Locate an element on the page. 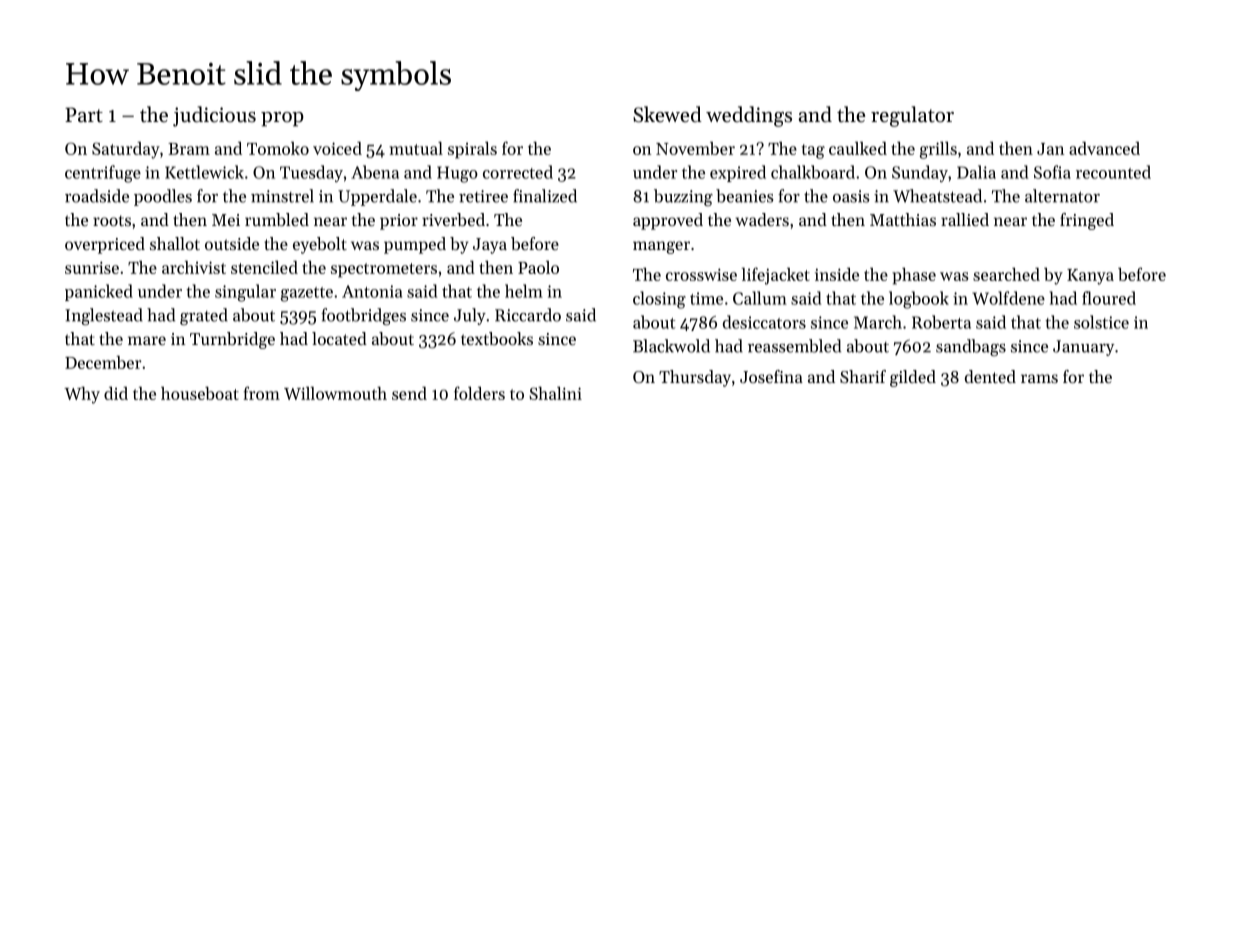 The image size is (1233, 952). Why is located at coordinates (82, 395).
